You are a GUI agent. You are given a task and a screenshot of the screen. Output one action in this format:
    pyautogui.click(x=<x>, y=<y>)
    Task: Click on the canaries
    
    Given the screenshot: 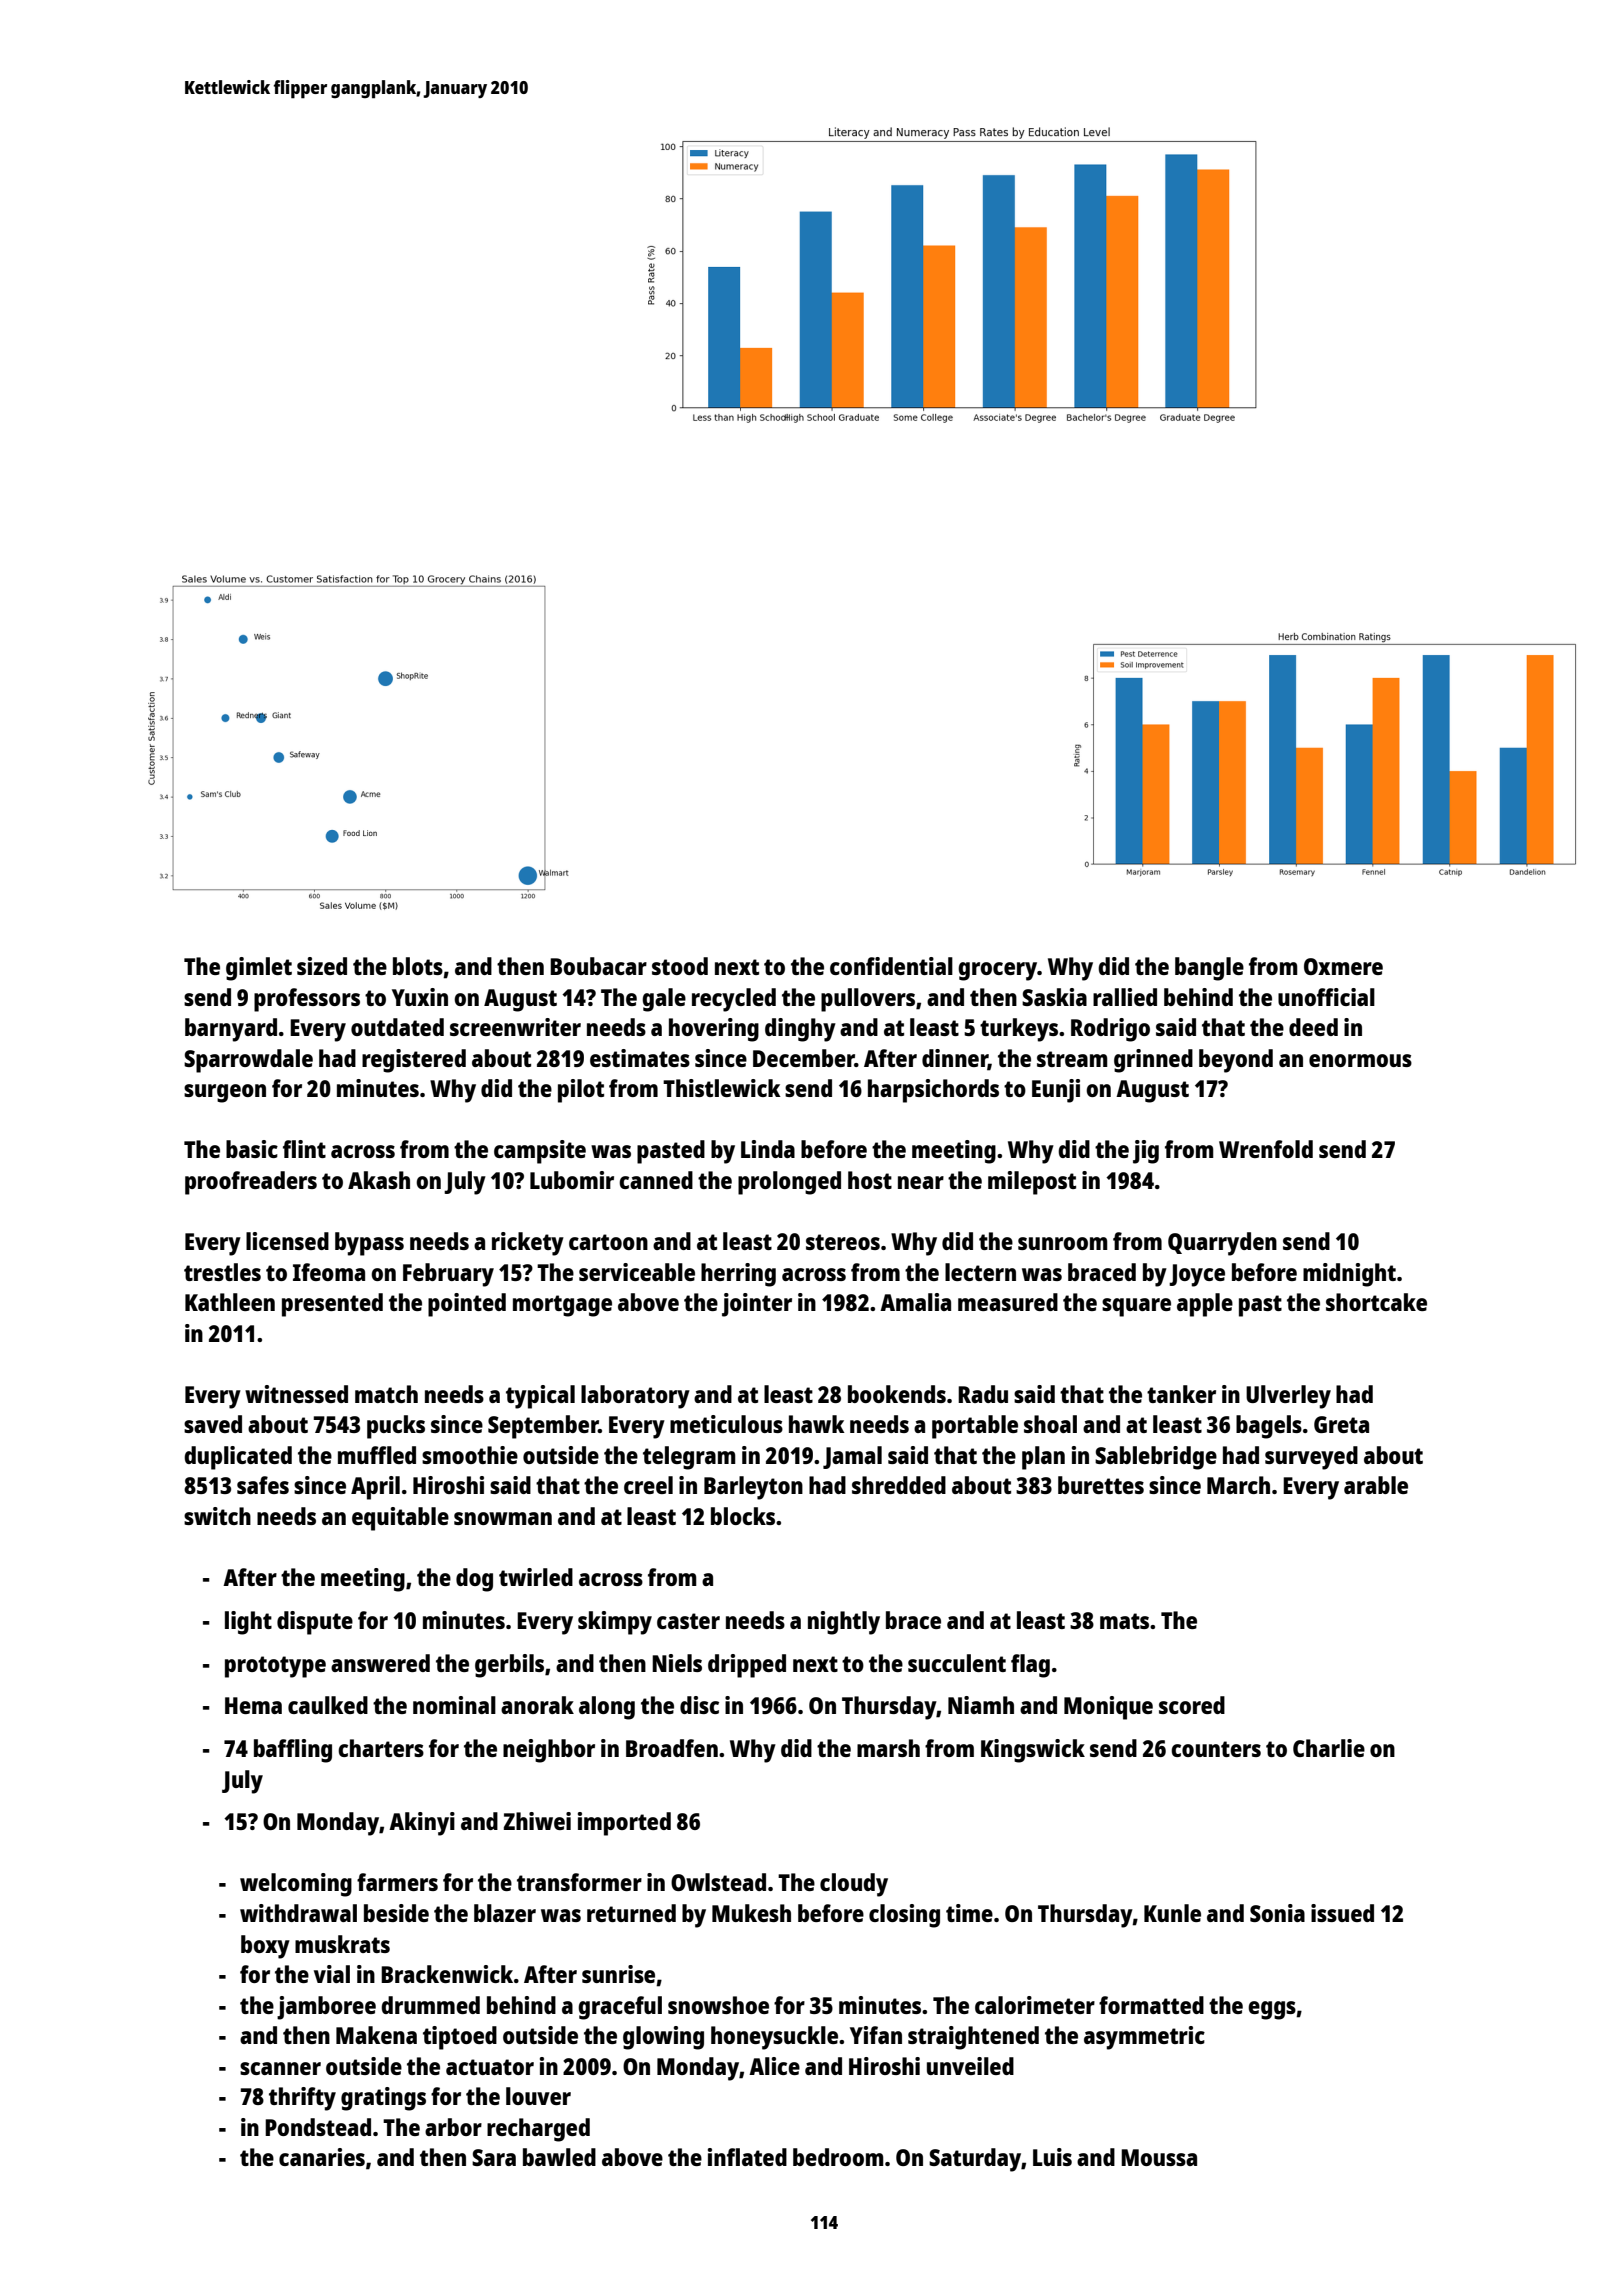 What is the action you would take?
    pyautogui.click(x=322, y=2157)
